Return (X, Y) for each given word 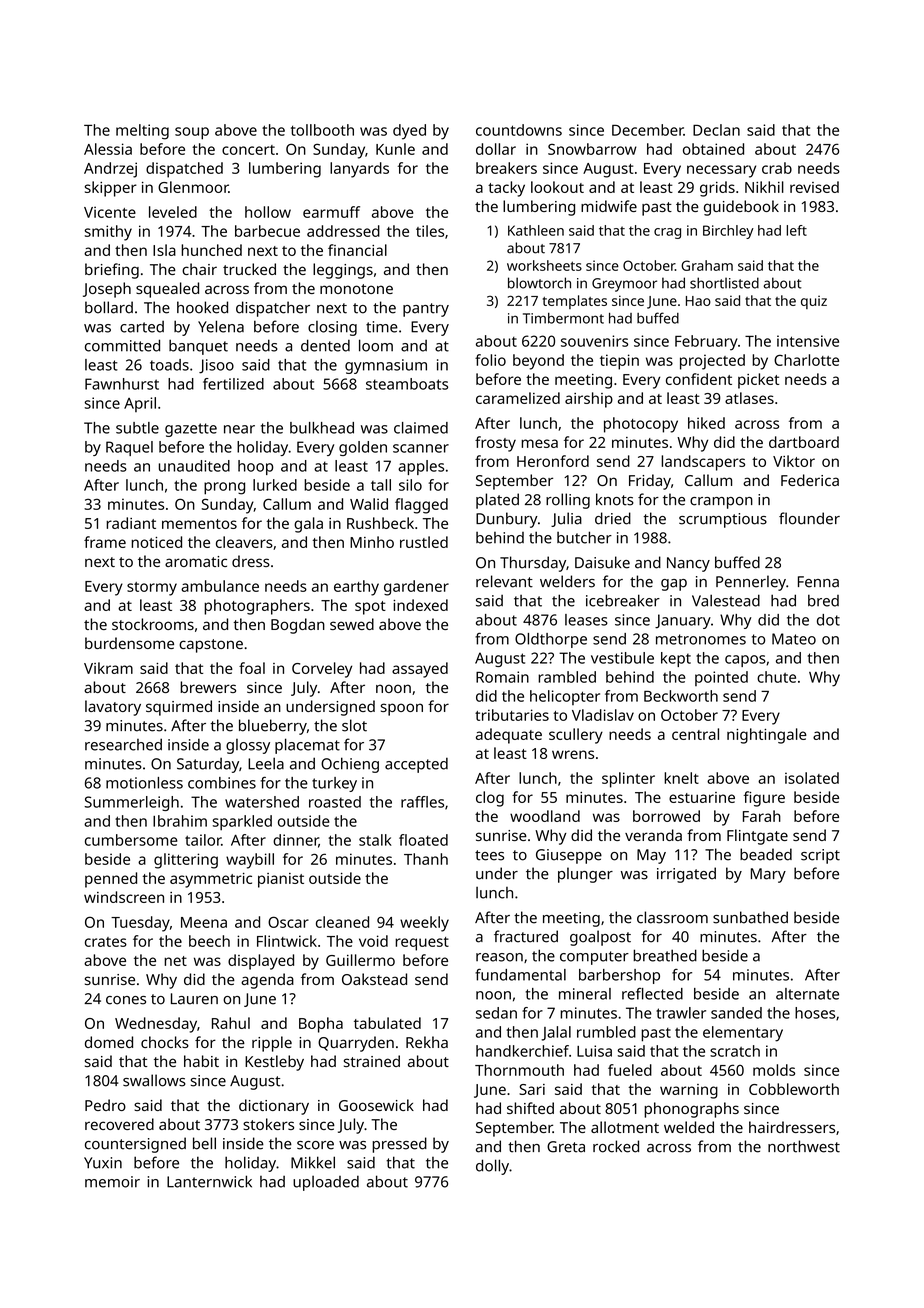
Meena (204, 922)
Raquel (129, 448)
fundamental (520, 974)
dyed (409, 132)
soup (192, 133)
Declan (716, 130)
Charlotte (806, 360)
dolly (492, 1167)
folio (490, 360)
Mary (768, 875)
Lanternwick (209, 1181)
